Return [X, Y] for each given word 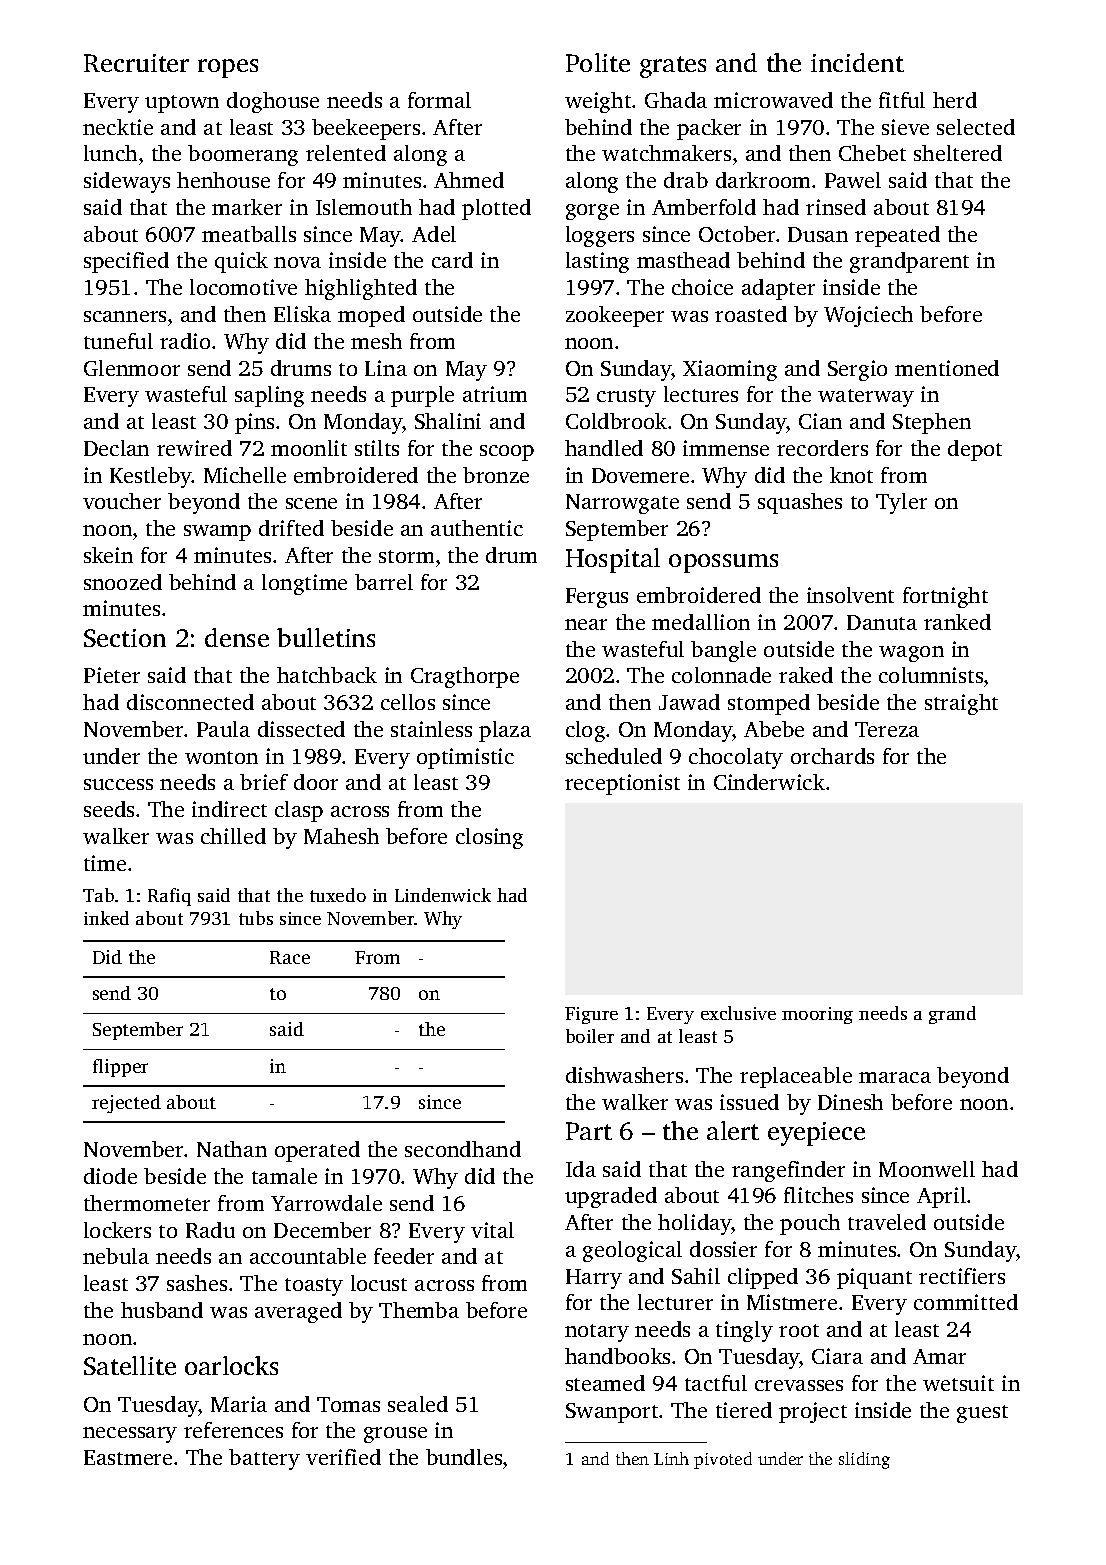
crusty [626, 398]
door [316, 782]
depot [975, 450]
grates [673, 67]
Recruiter [136, 63]
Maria [239, 1404]
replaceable [796, 1077]
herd [955, 100]
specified [126, 262]
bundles [464, 1457]
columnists [931, 675]
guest [982, 1414]
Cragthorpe [465, 677]
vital [492, 1230]
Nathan [232, 1149]
